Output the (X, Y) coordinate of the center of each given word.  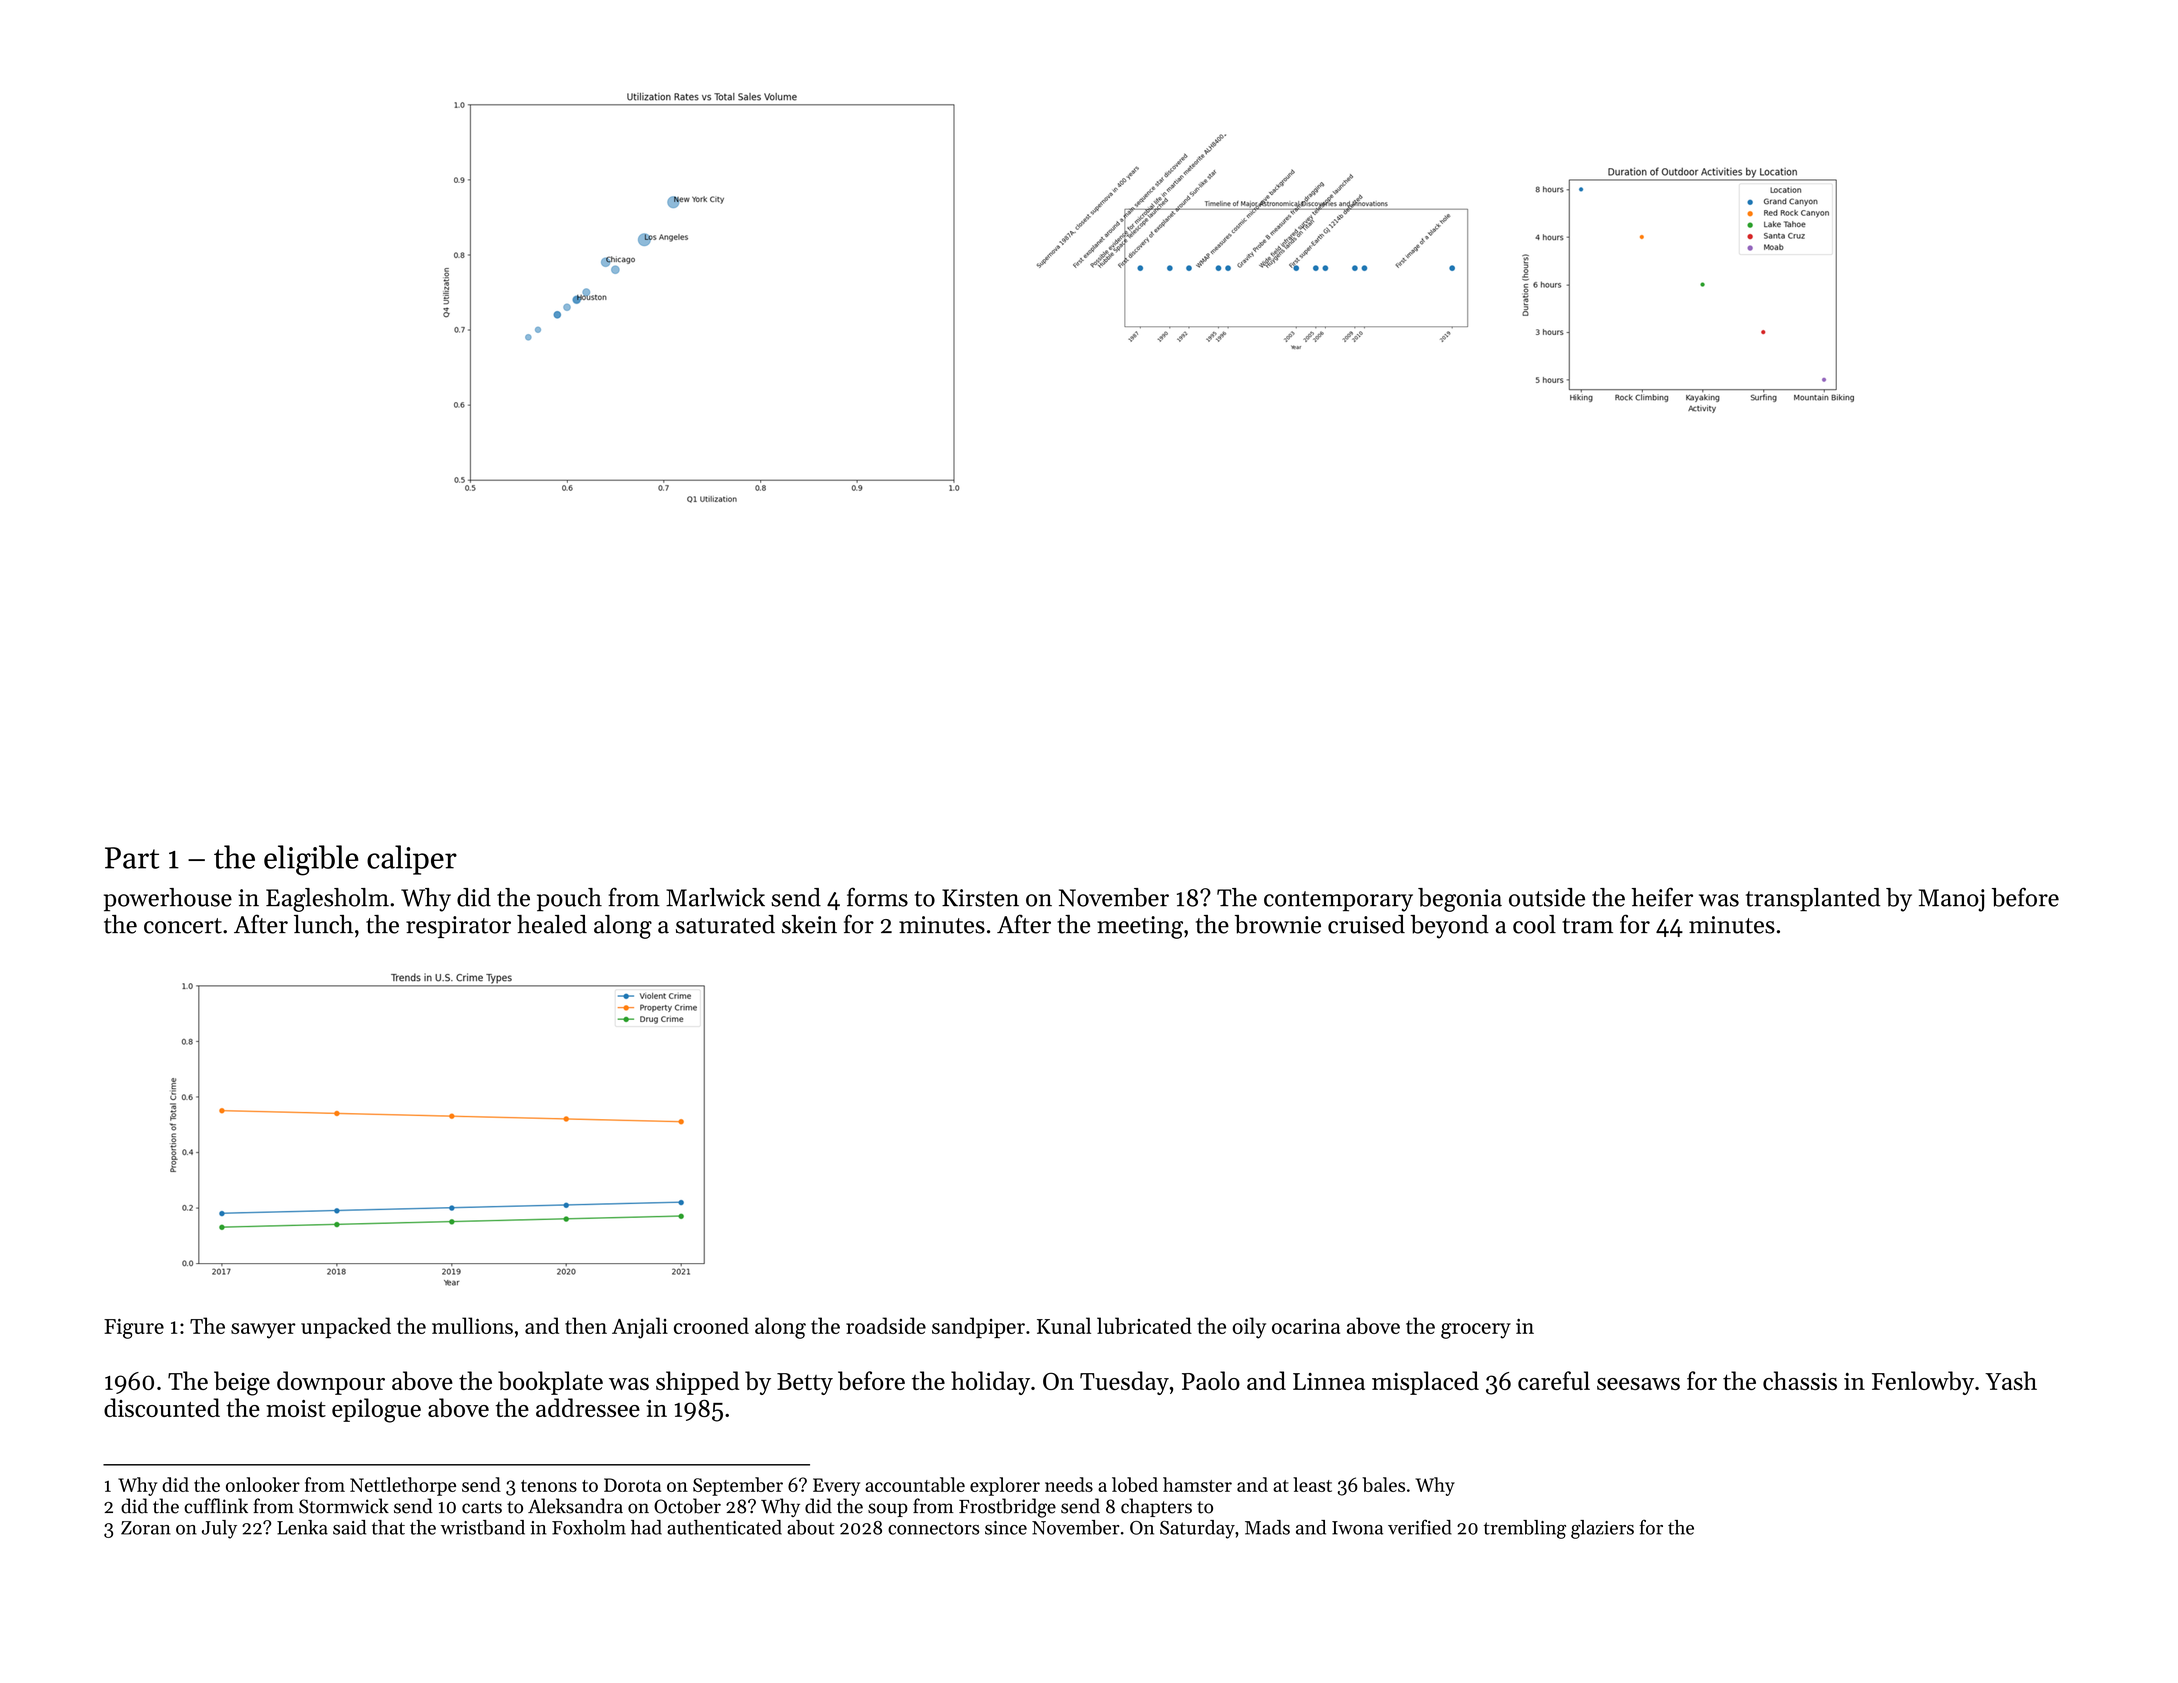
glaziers (1602, 1529)
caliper (412, 860)
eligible (311, 860)
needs (1069, 1484)
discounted (162, 1407)
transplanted (1813, 900)
